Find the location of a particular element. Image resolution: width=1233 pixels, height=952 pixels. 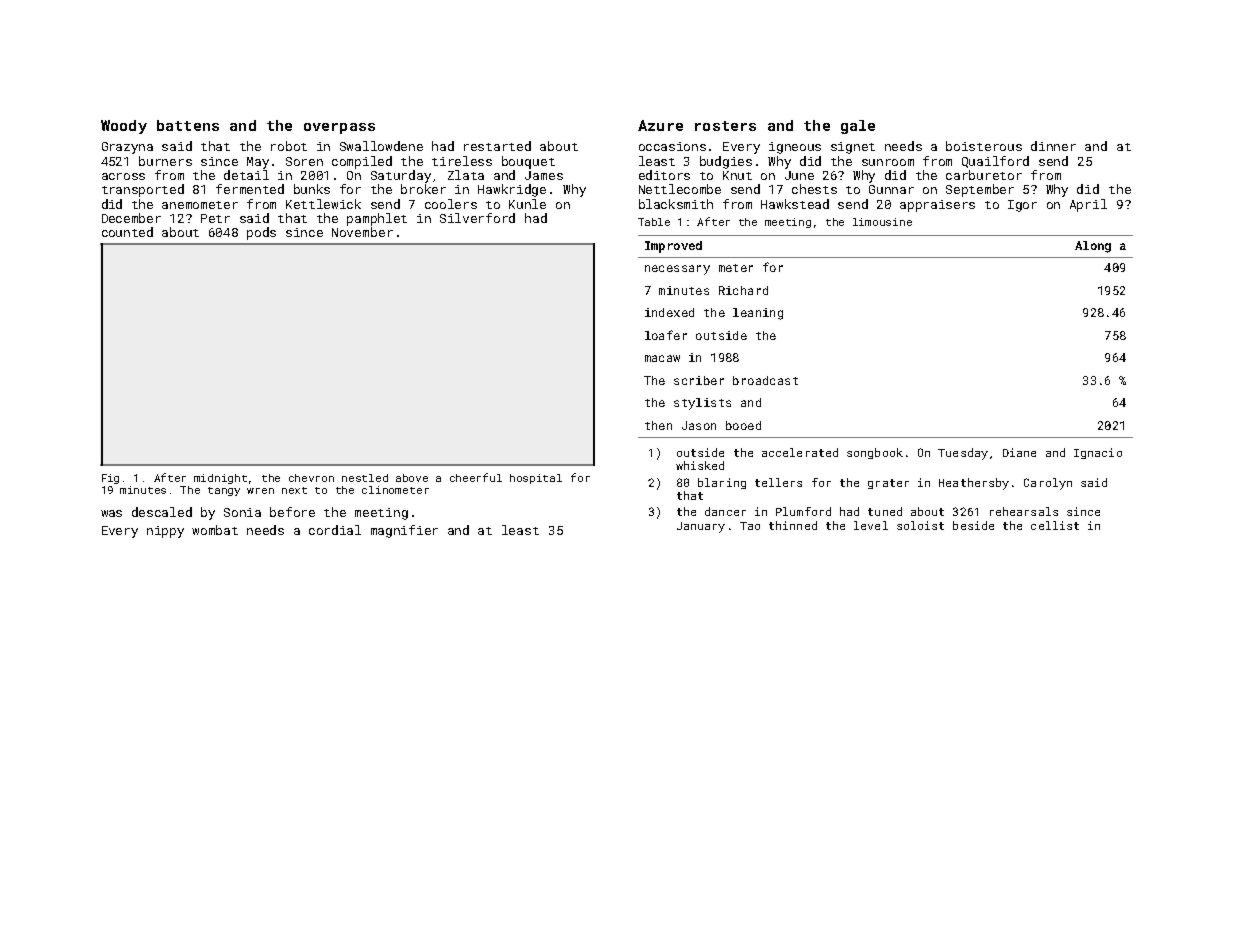

broadcast is located at coordinates (765, 380).
